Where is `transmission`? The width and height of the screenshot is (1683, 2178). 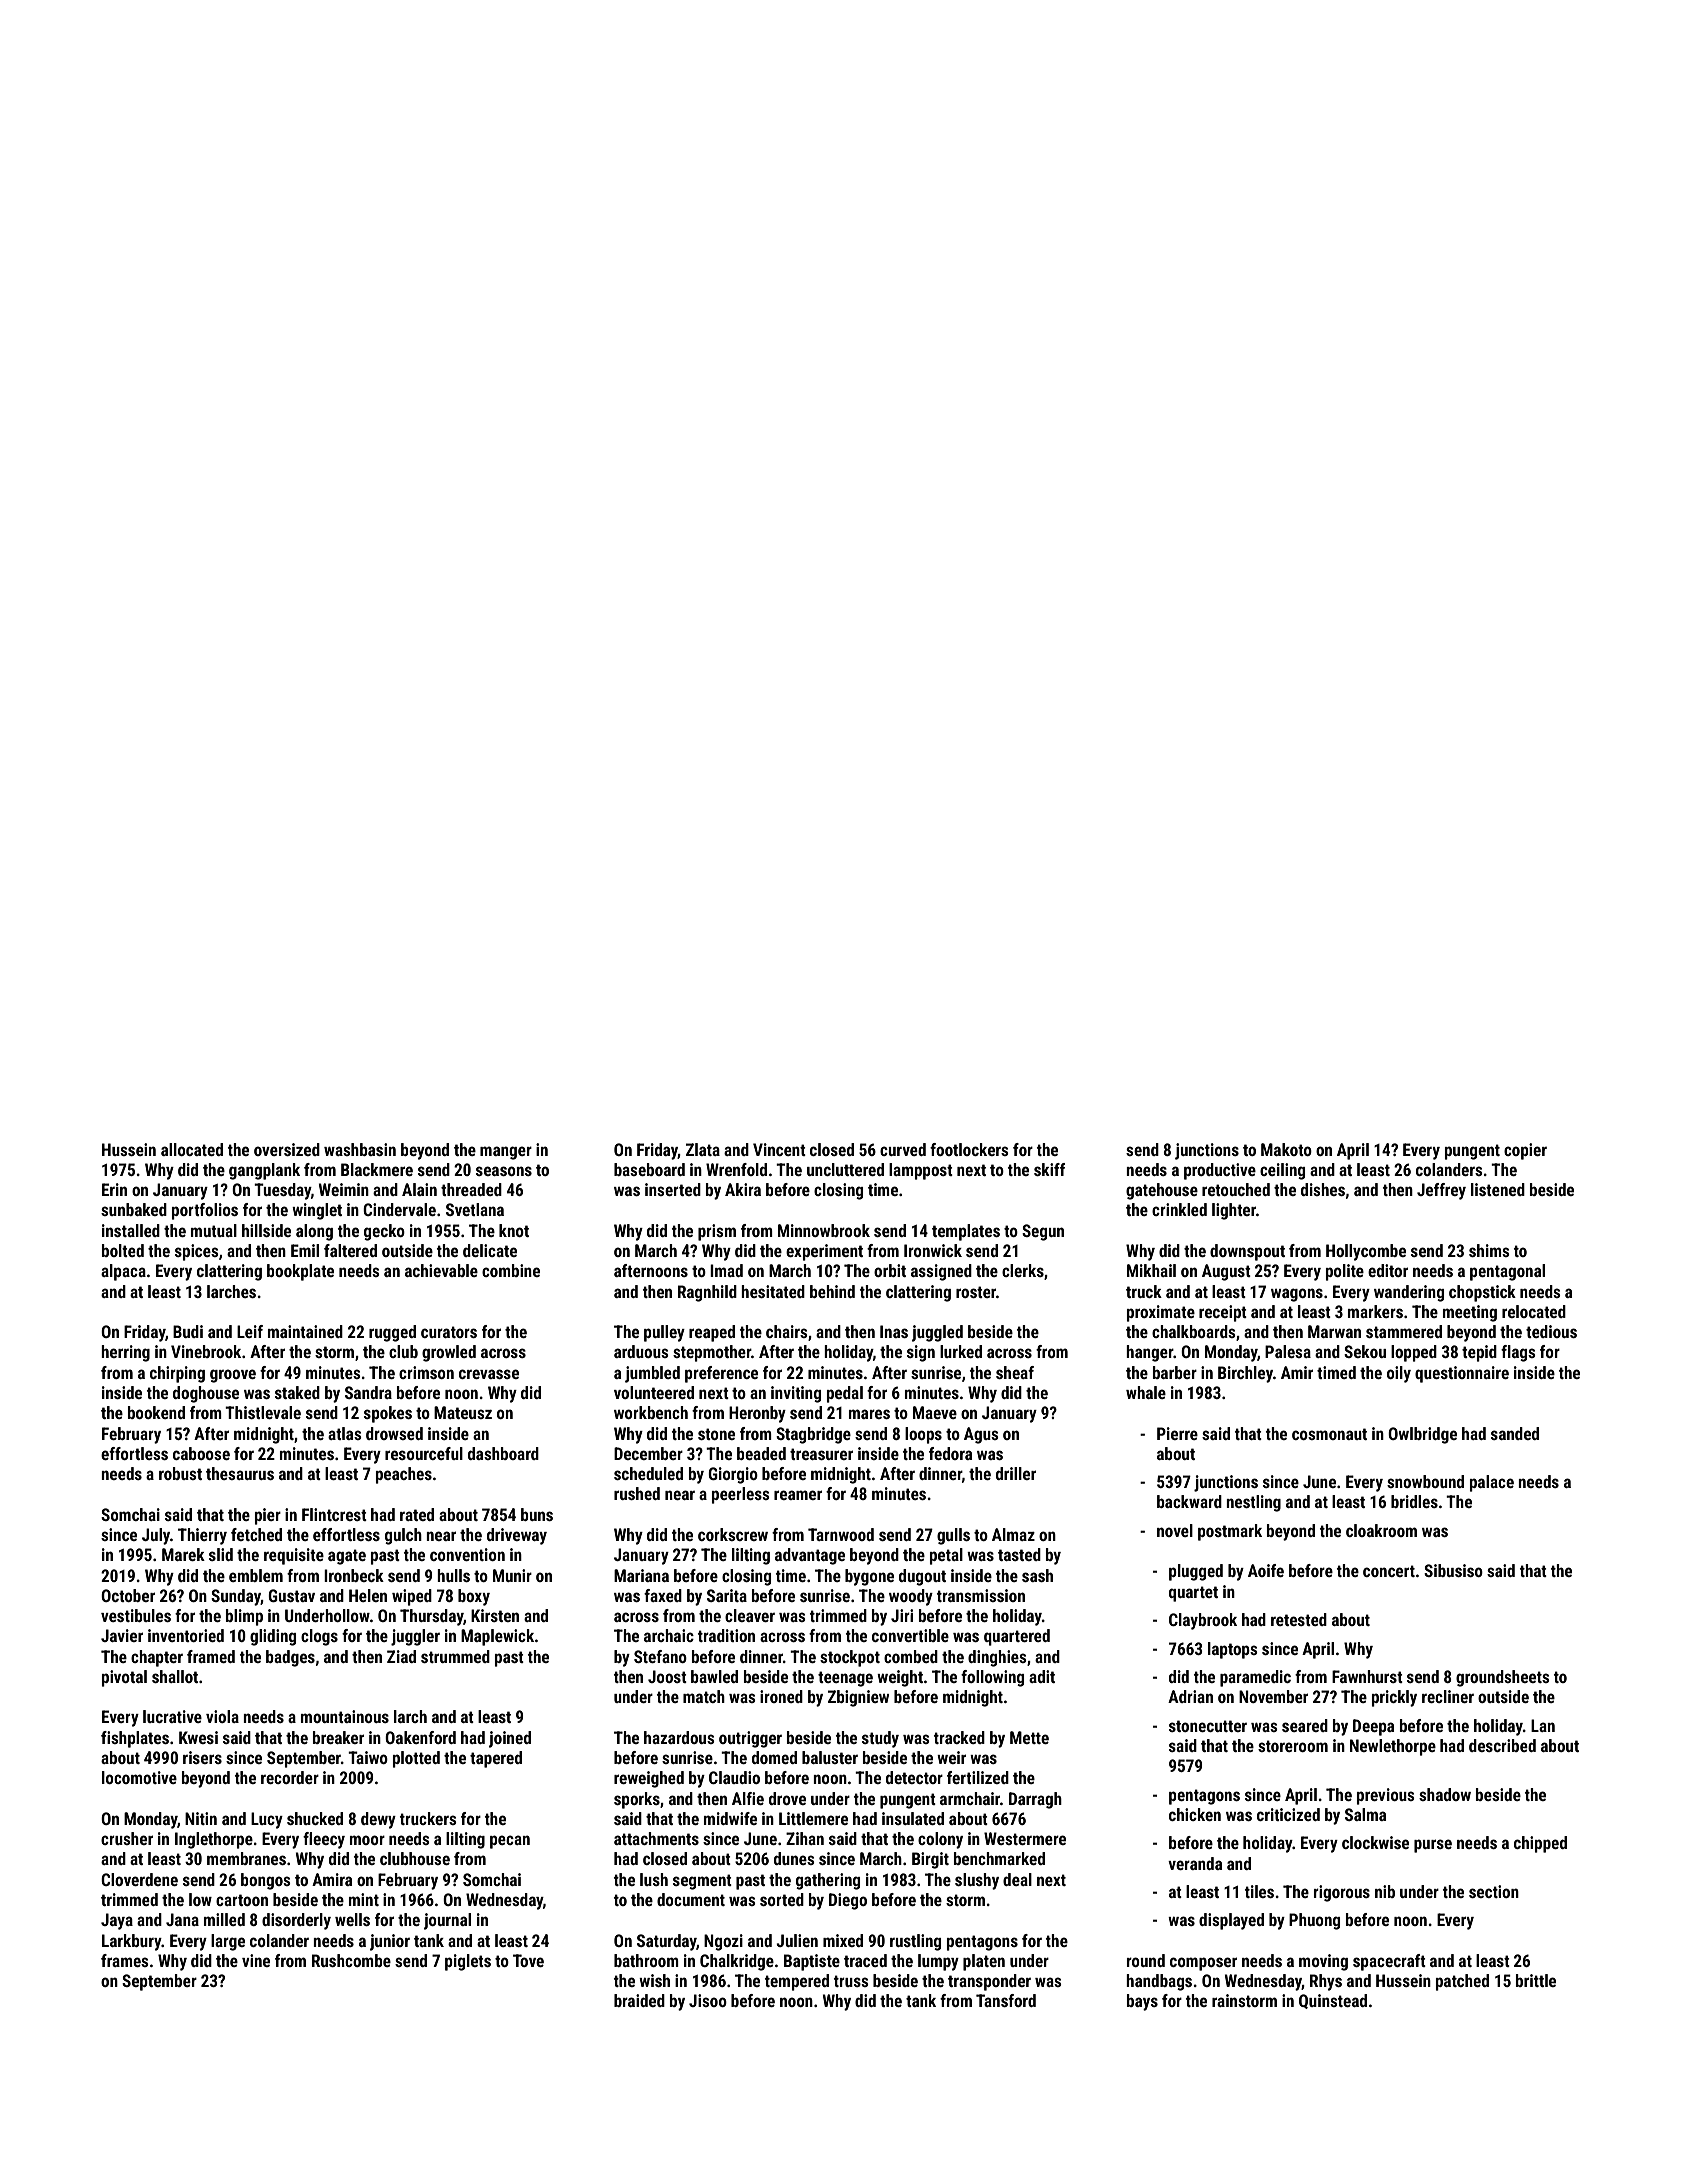 transmission is located at coordinates (981, 1595).
